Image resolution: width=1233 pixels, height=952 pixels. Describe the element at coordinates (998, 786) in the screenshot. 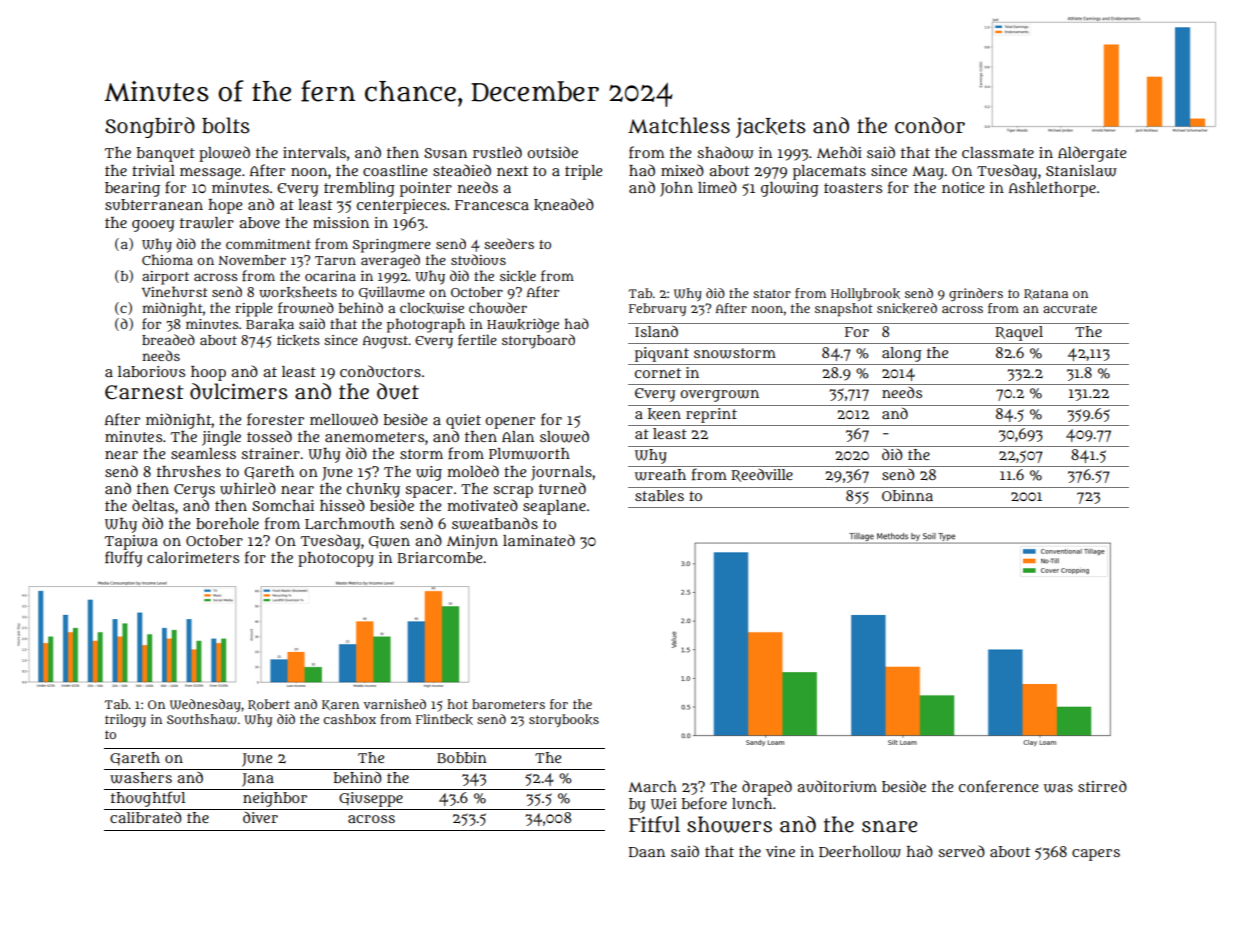

I see `conference` at that location.
